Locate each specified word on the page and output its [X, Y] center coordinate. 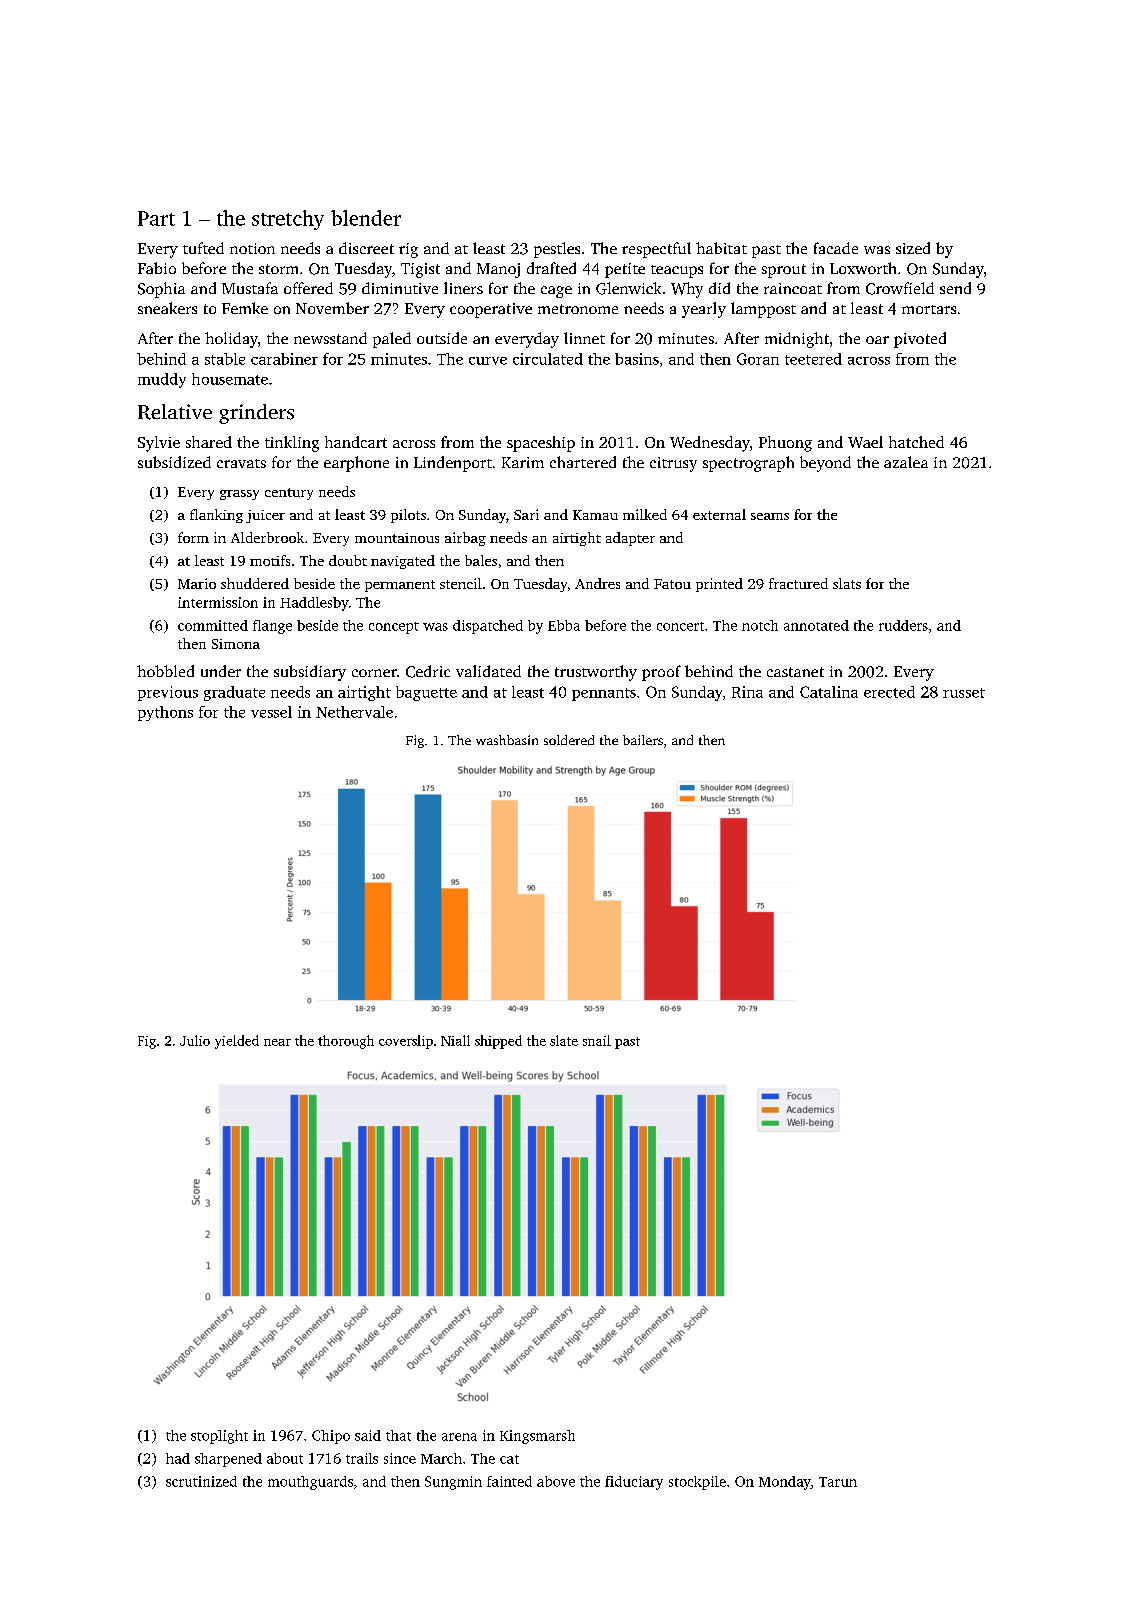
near [277, 1042]
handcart [356, 442]
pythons [165, 713]
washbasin [507, 740]
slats [847, 583]
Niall [455, 1040]
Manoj [498, 270]
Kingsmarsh [537, 1437]
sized [913, 248]
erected [889, 692]
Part [156, 218]
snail [597, 1040]
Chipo [331, 1437]
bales [481, 560]
